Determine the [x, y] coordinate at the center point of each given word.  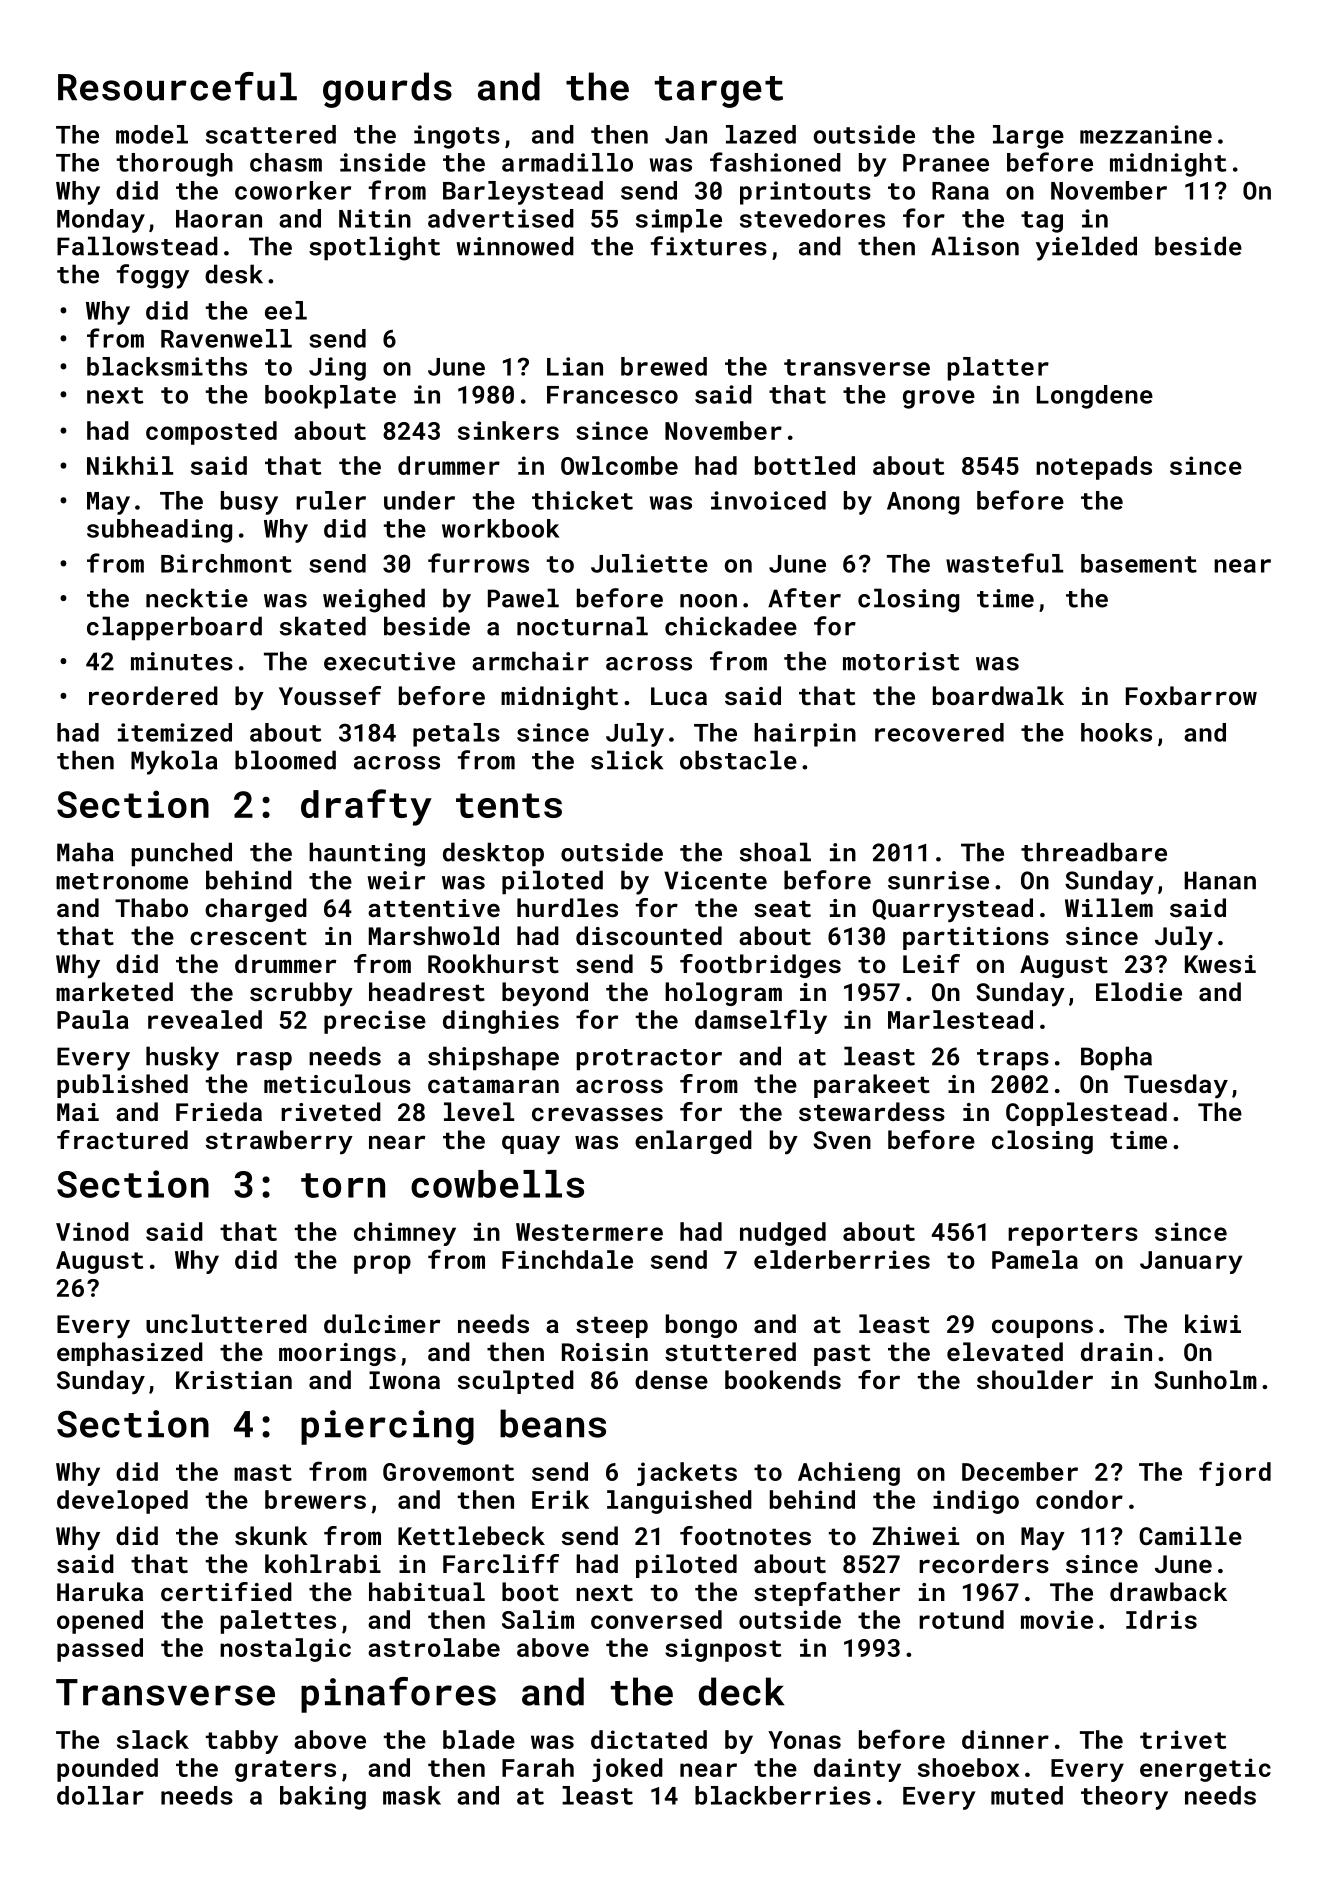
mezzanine [1146, 134]
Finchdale [567, 1259]
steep [612, 1327]
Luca [679, 696]
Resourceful [177, 86]
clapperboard [174, 628]
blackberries [783, 1795]
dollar [100, 1795]
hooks [1116, 732]
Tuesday [1176, 1086]
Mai [78, 1112]
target [719, 92]
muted [1027, 1795]
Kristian [234, 1380]
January [1191, 1262]
